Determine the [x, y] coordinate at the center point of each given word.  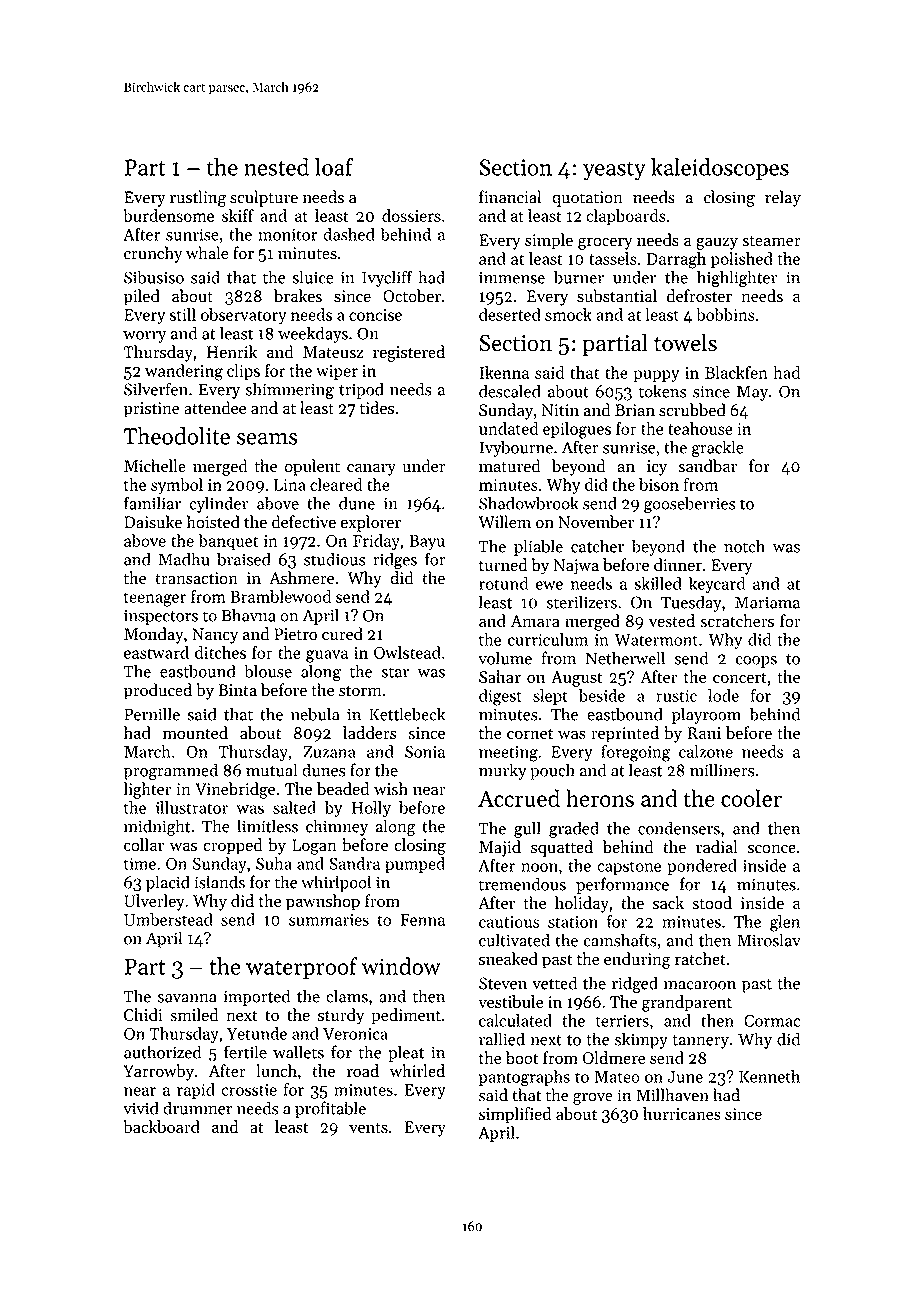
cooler [751, 798]
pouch [552, 771]
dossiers [411, 215]
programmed [170, 771]
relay [783, 198]
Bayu [427, 542]
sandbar [707, 466]
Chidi [143, 1014]
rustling [198, 198]
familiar [152, 503]
